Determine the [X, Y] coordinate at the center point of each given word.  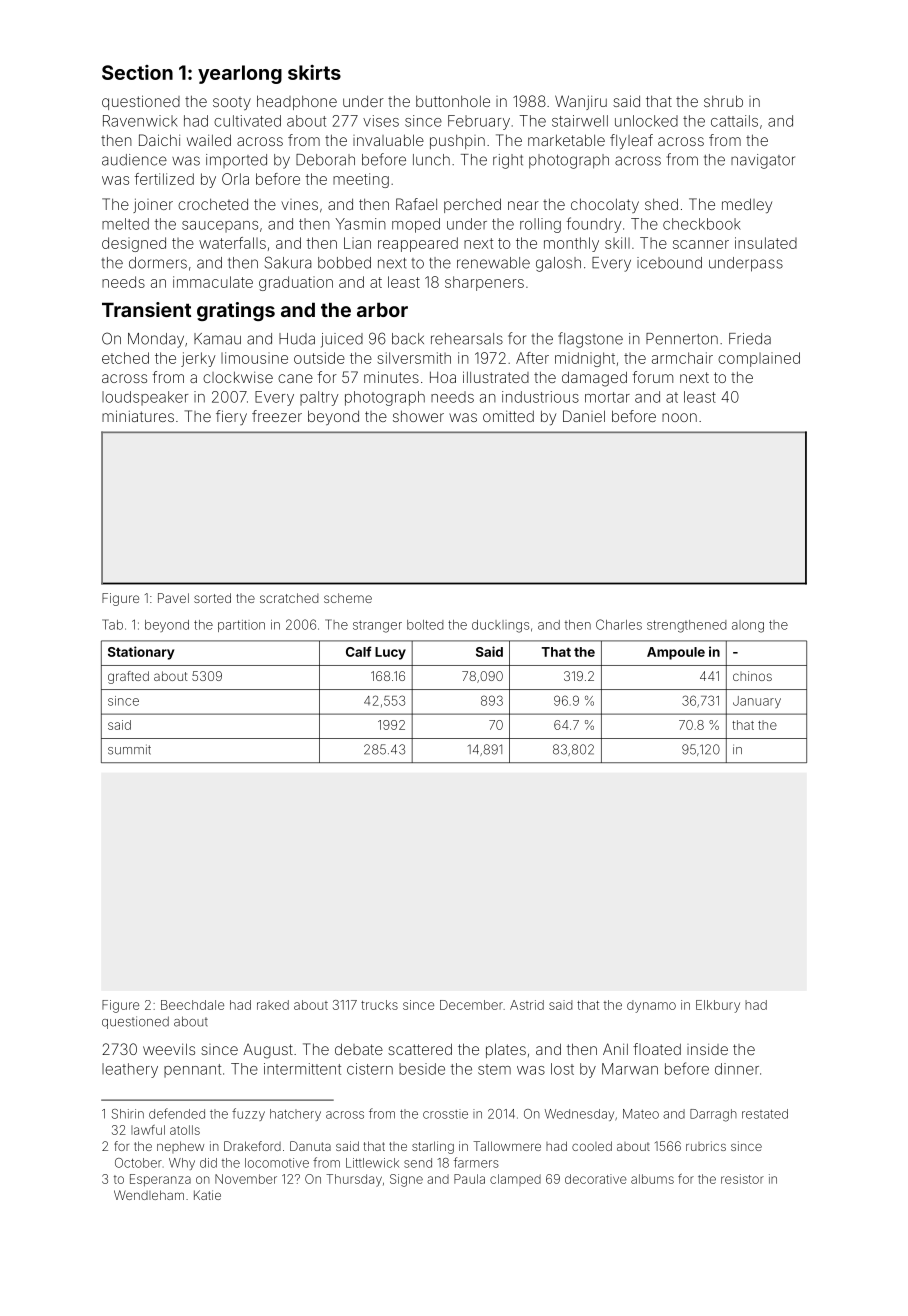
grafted [128, 677]
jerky [198, 359]
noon [679, 417]
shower [418, 416]
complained [759, 359]
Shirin [128, 1114]
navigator [763, 161]
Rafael [416, 204]
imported [236, 161]
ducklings [500, 626]
